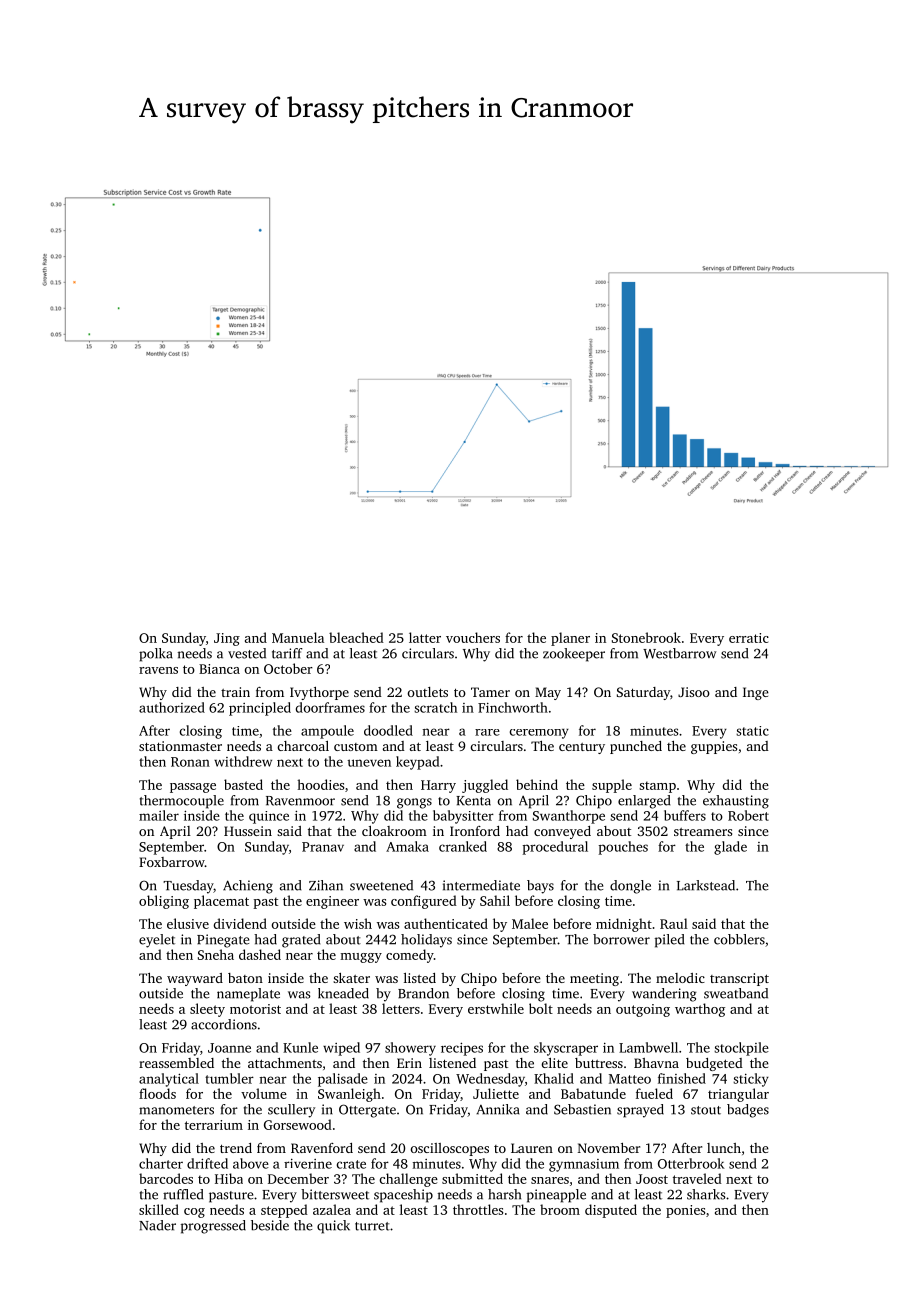 The width and height of the document is (908, 1316). I want to click on spaceship, so click(403, 1196).
